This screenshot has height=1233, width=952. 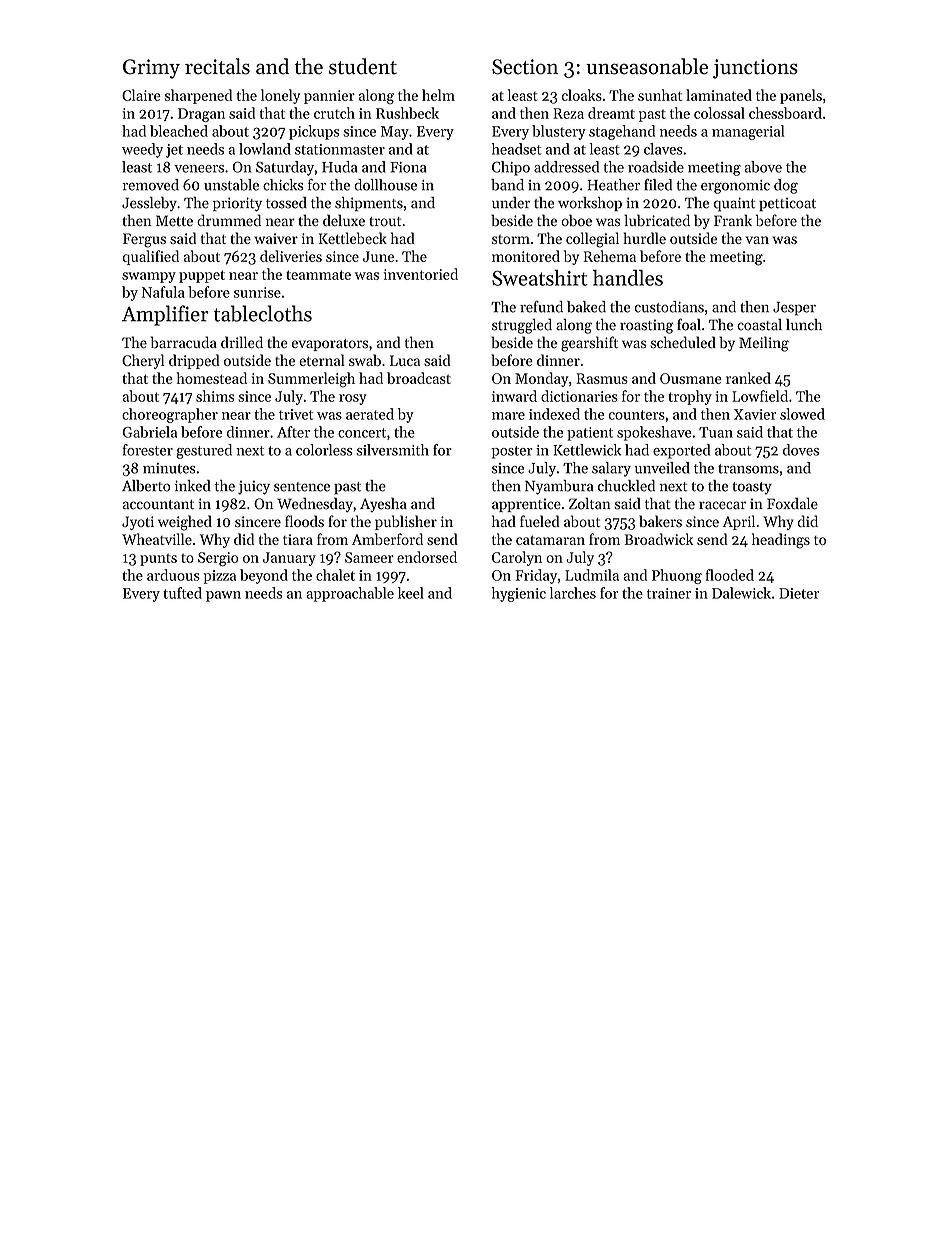 What do you see at coordinates (517, 149) in the screenshot?
I see `headset` at bounding box center [517, 149].
